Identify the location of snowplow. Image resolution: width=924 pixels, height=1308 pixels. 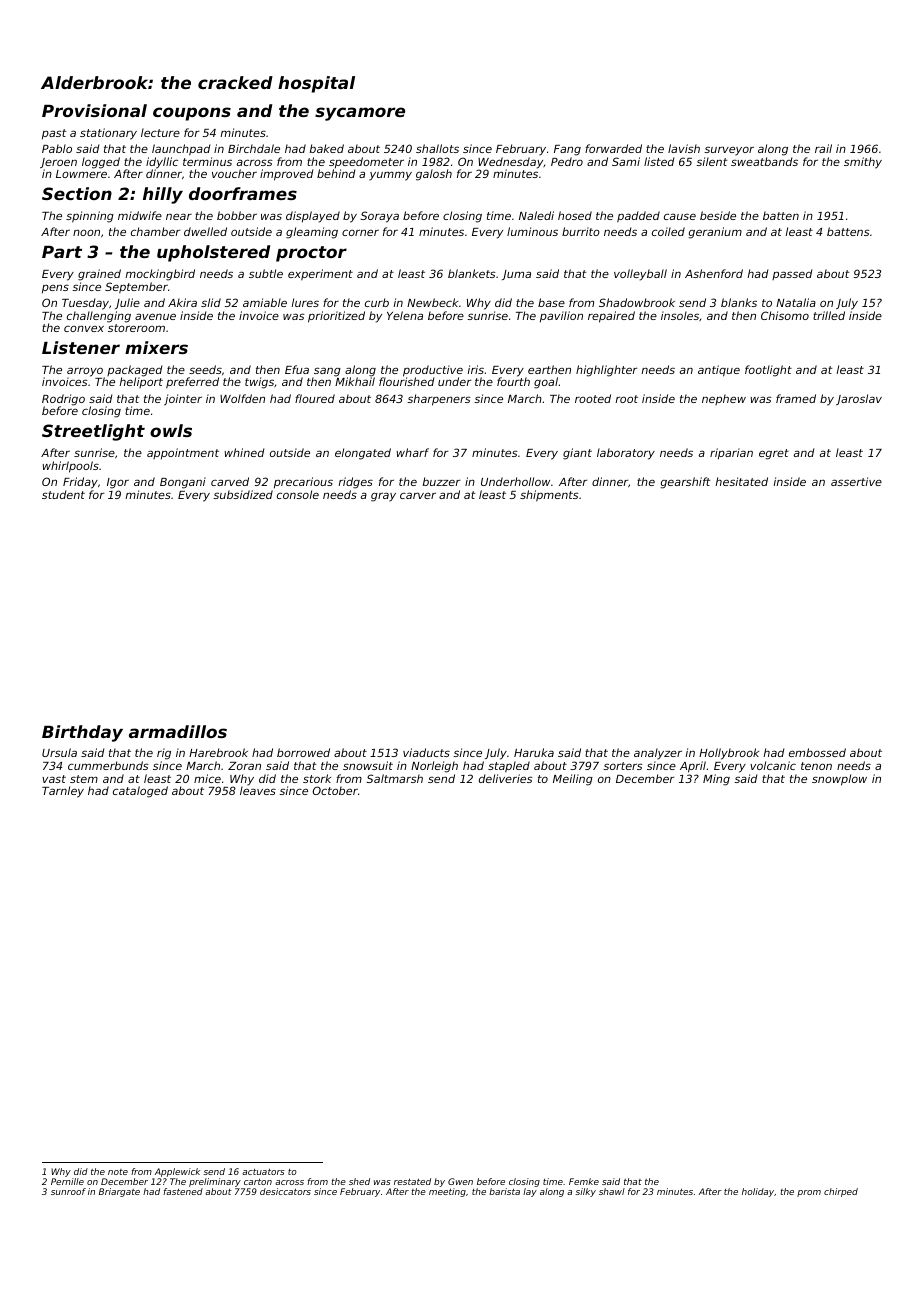
(839, 780).
